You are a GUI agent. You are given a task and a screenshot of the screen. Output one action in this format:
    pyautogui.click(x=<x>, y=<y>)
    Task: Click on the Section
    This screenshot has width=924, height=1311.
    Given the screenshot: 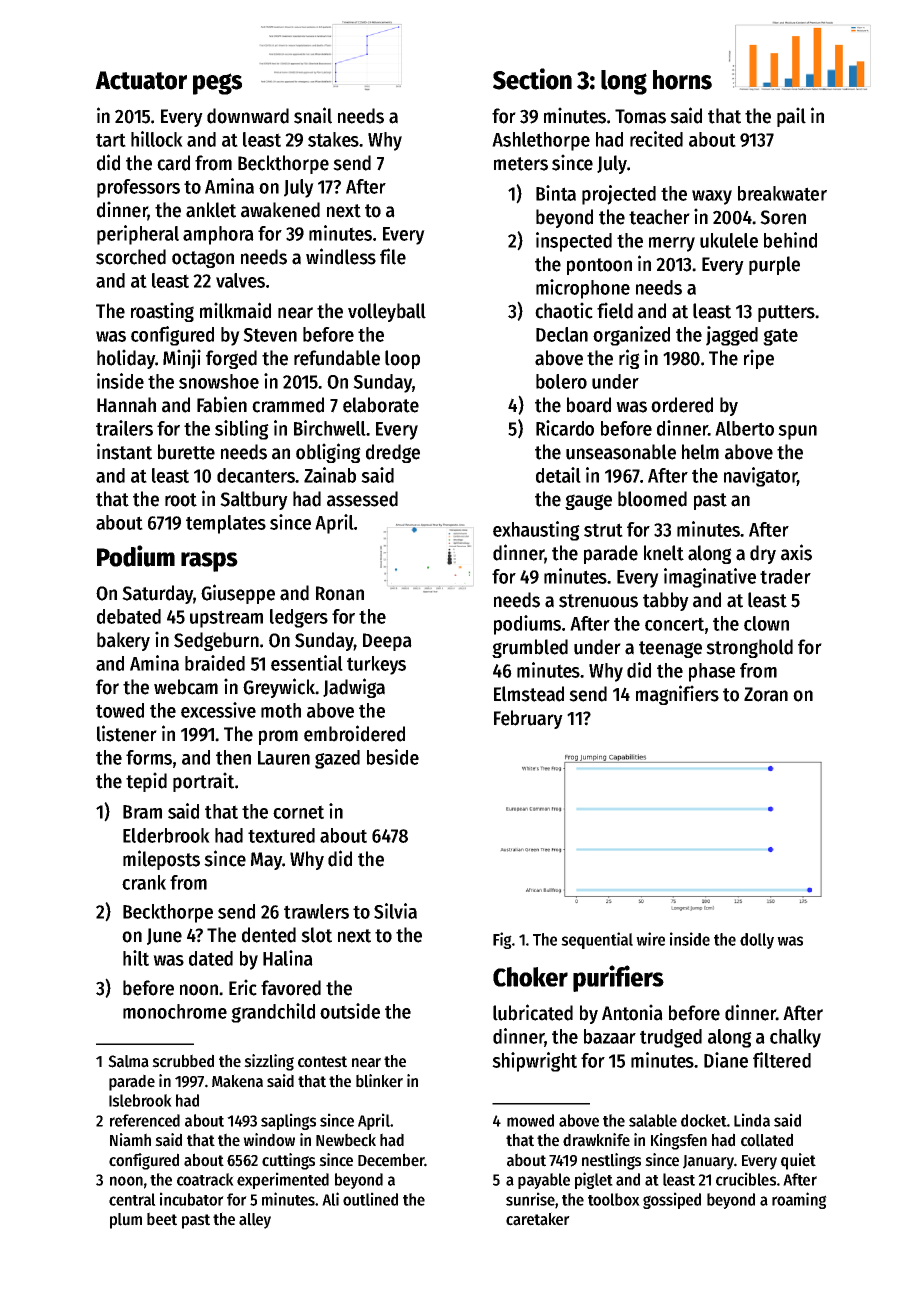 What is the action you would take?
    pyautogui.click(x=532, y=79)
